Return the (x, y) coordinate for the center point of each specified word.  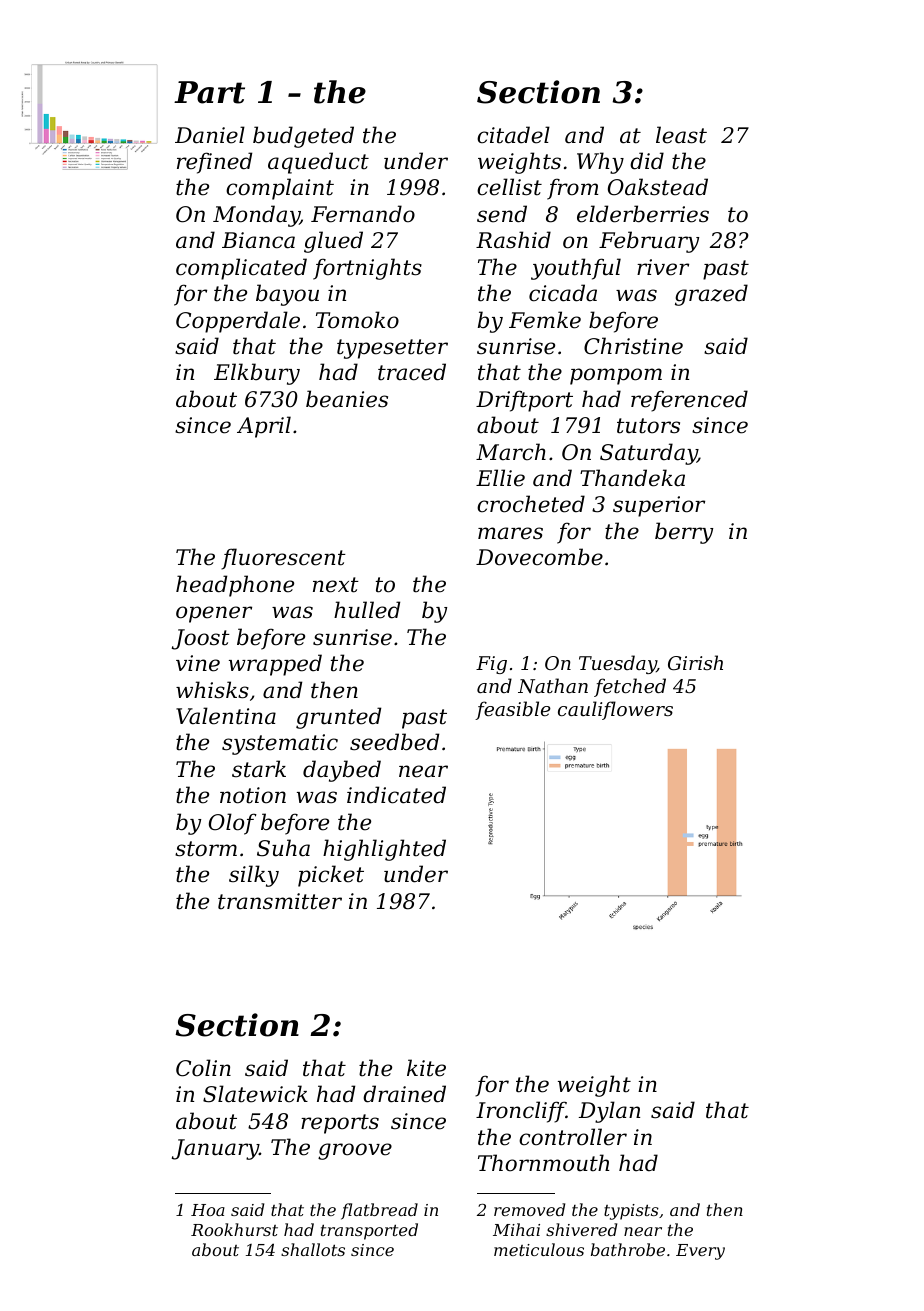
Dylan (609, 1112)
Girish (695, 662)
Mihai (516, 1229)
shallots (313, 1249)
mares (510, 533)
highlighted (384, 850)
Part (209, 92)
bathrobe (628, 1249)
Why (600, 163)
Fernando (363, 214)
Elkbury (257, 374)
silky (254, 876)
